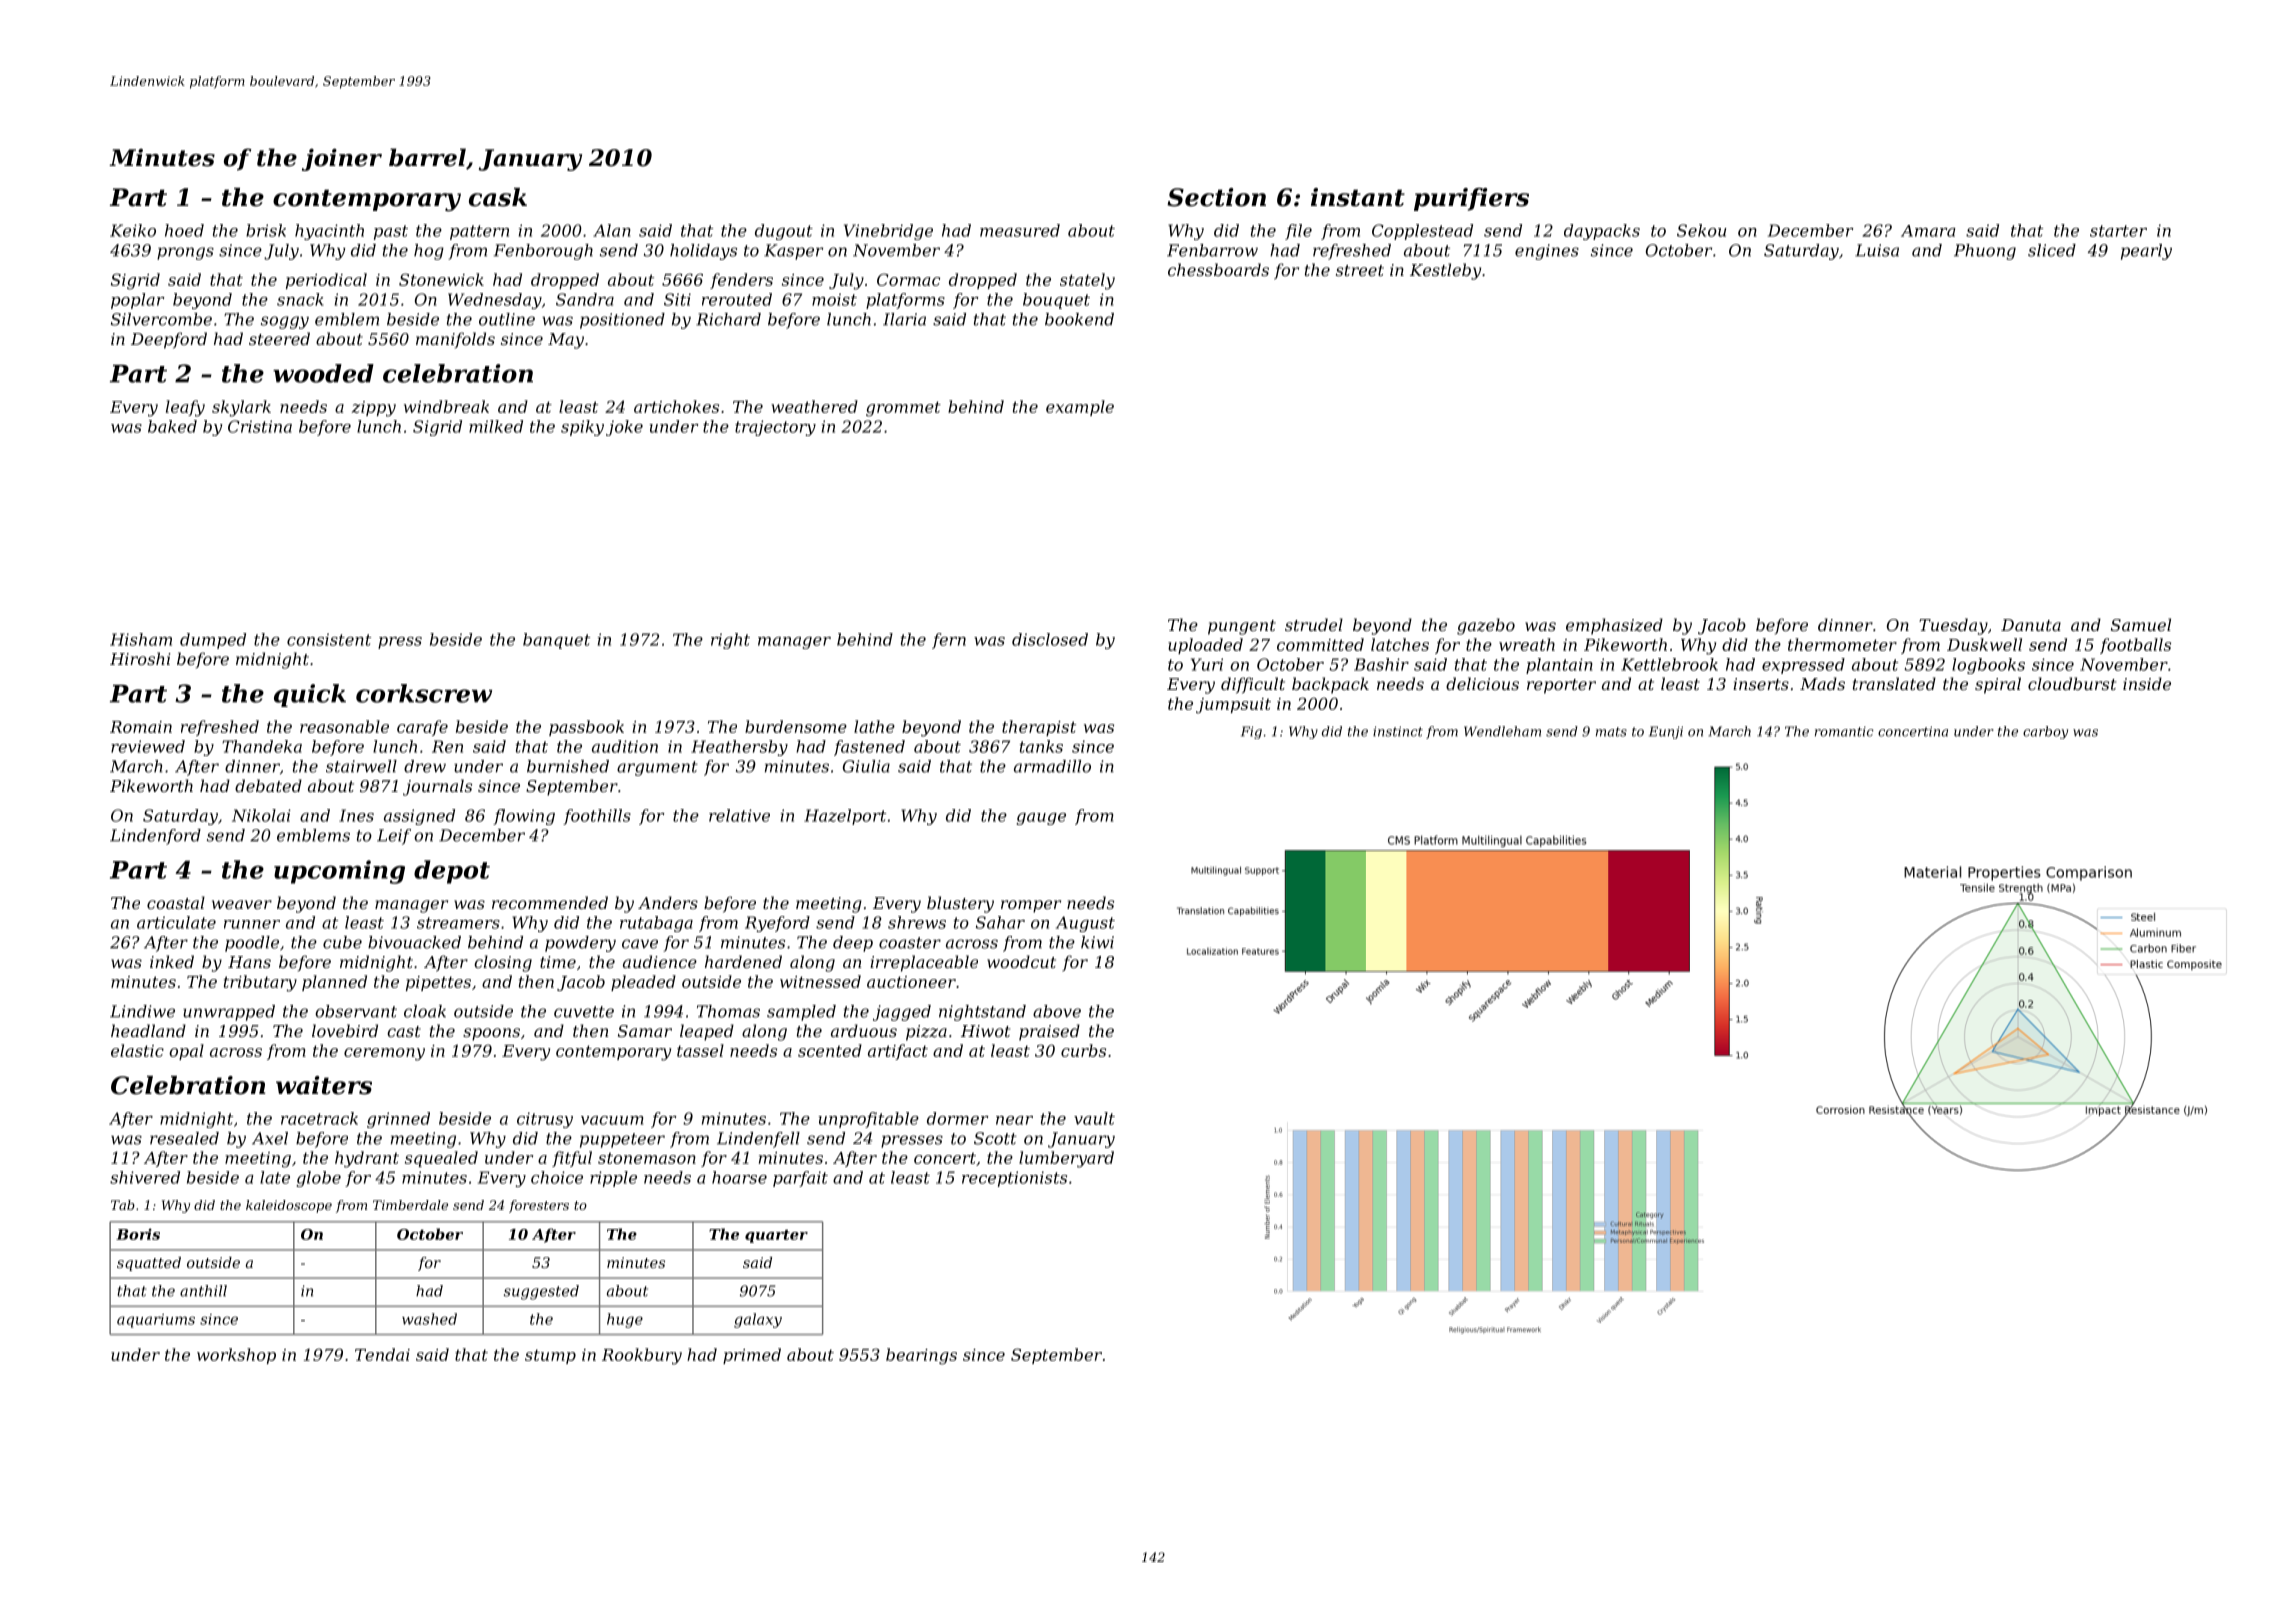  What do you see at coordinates (2135, 646) in the image?
I see `footballs` at bounding box center [2135, 646].
